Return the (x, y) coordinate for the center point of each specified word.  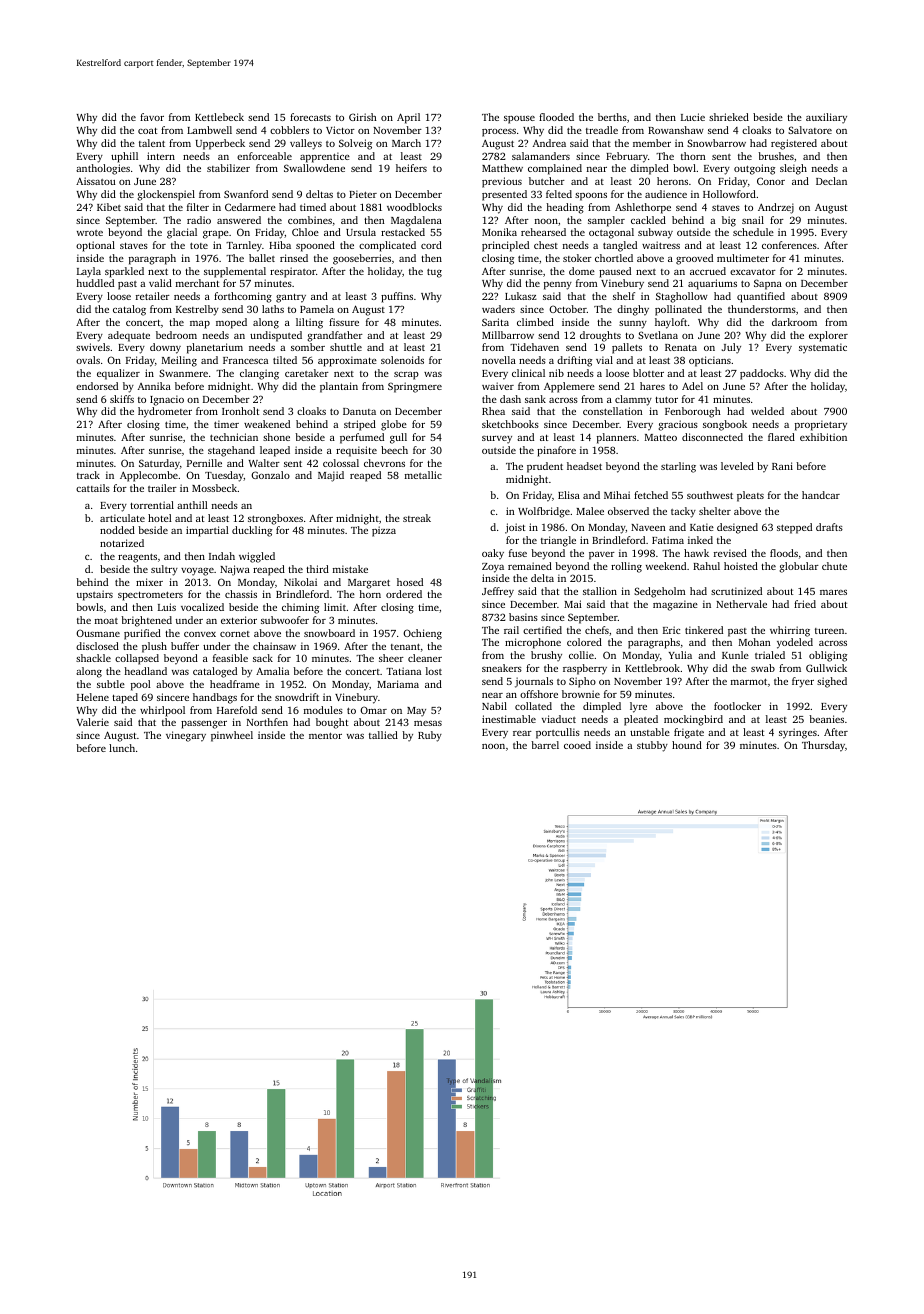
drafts (829, 527)
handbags (215, 698)
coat (147, 131)
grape (216, 235)
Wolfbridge (544, 512)
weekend (666, 566)
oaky (493, 554)
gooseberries (362, 259)
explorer (828, 336)
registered (794, 144)
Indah (222, 556)
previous (502, 182)
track (88, 475)
